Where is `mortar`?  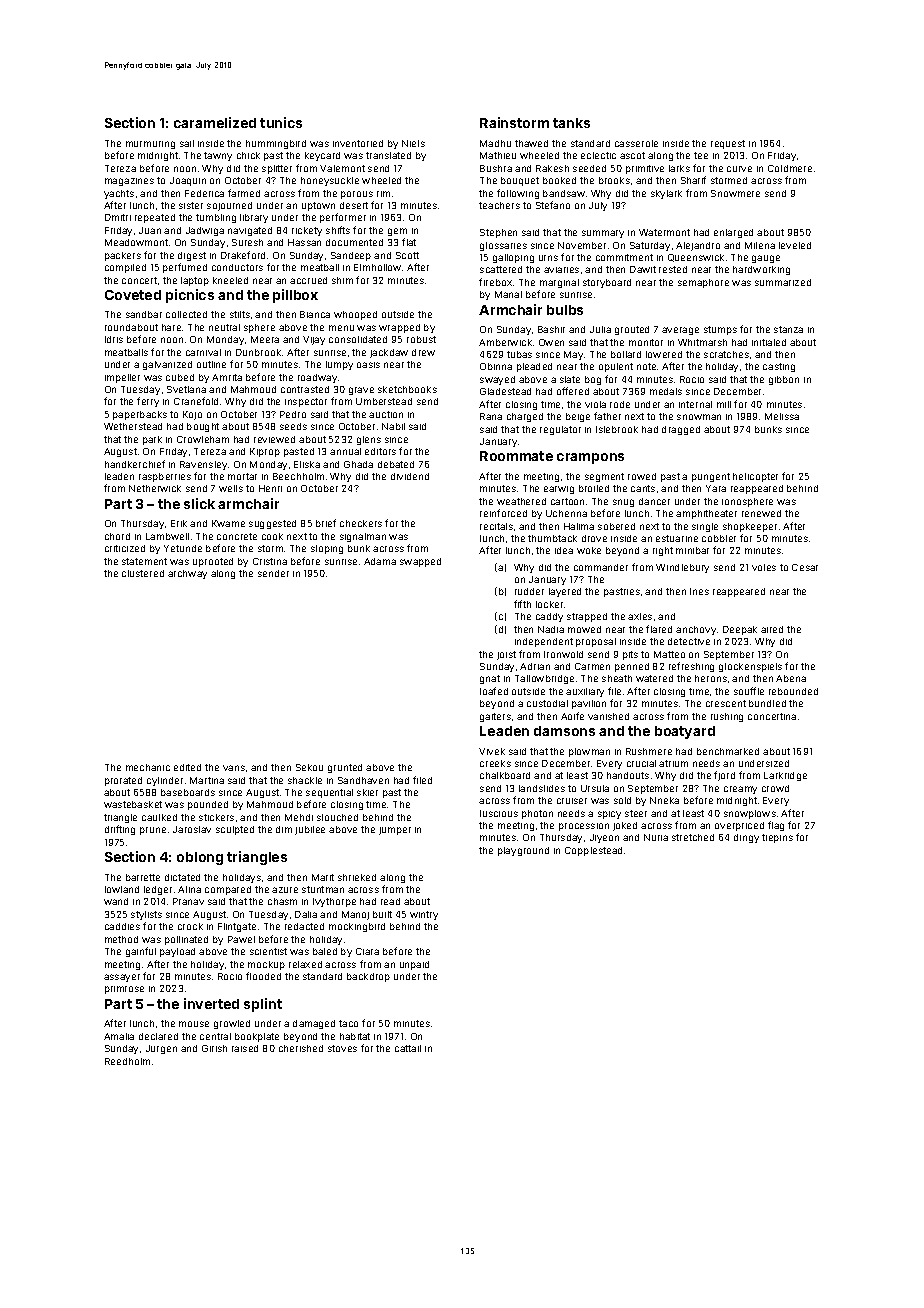
mortar is located at coordinates (242, 476).
